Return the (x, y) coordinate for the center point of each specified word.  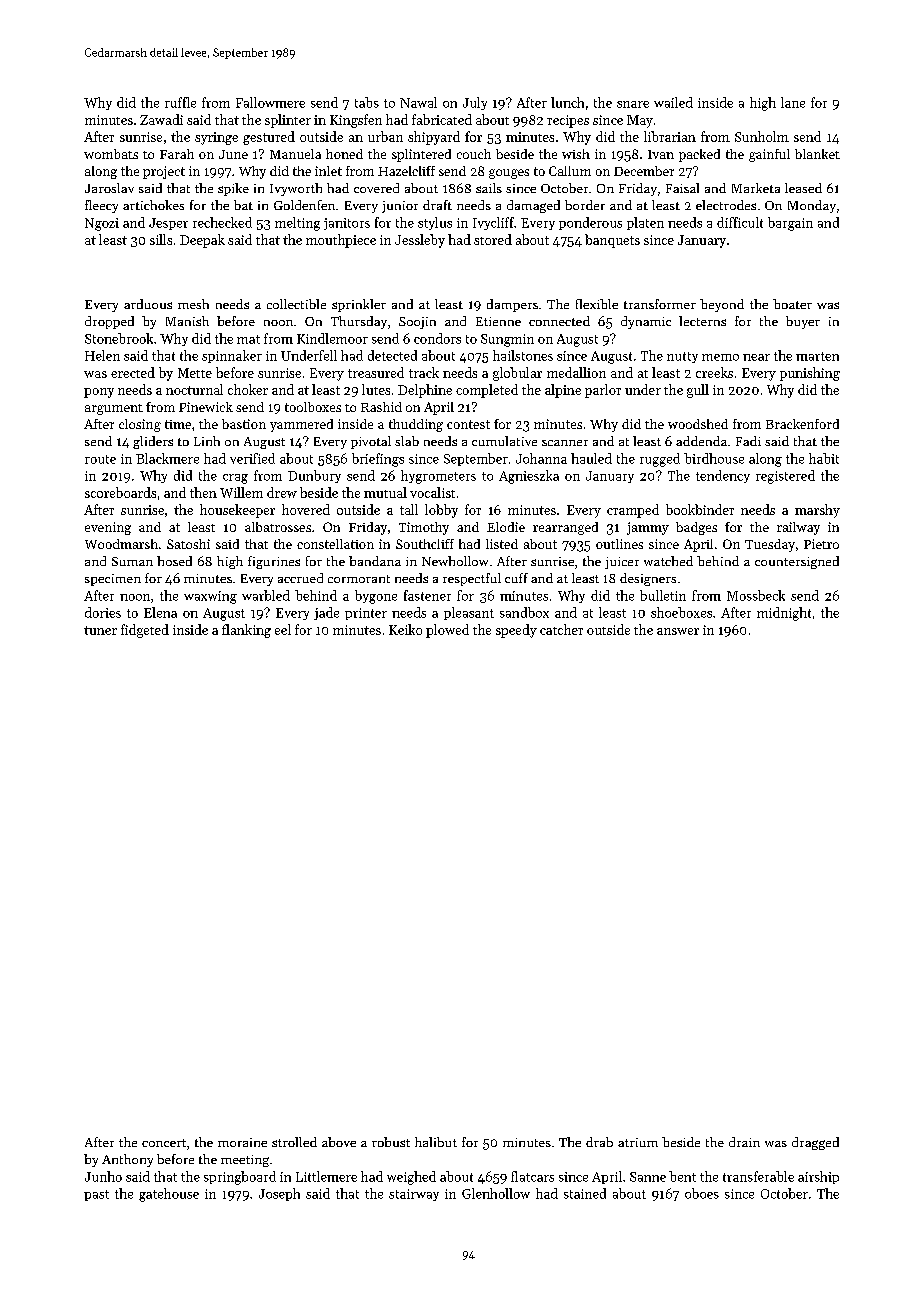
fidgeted (145, 631)
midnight (784, 614)
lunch (567, 102)
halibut (436, 1142)
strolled (294, 1142)
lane (793, 102)
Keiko (405, 629)
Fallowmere (270, 102)
